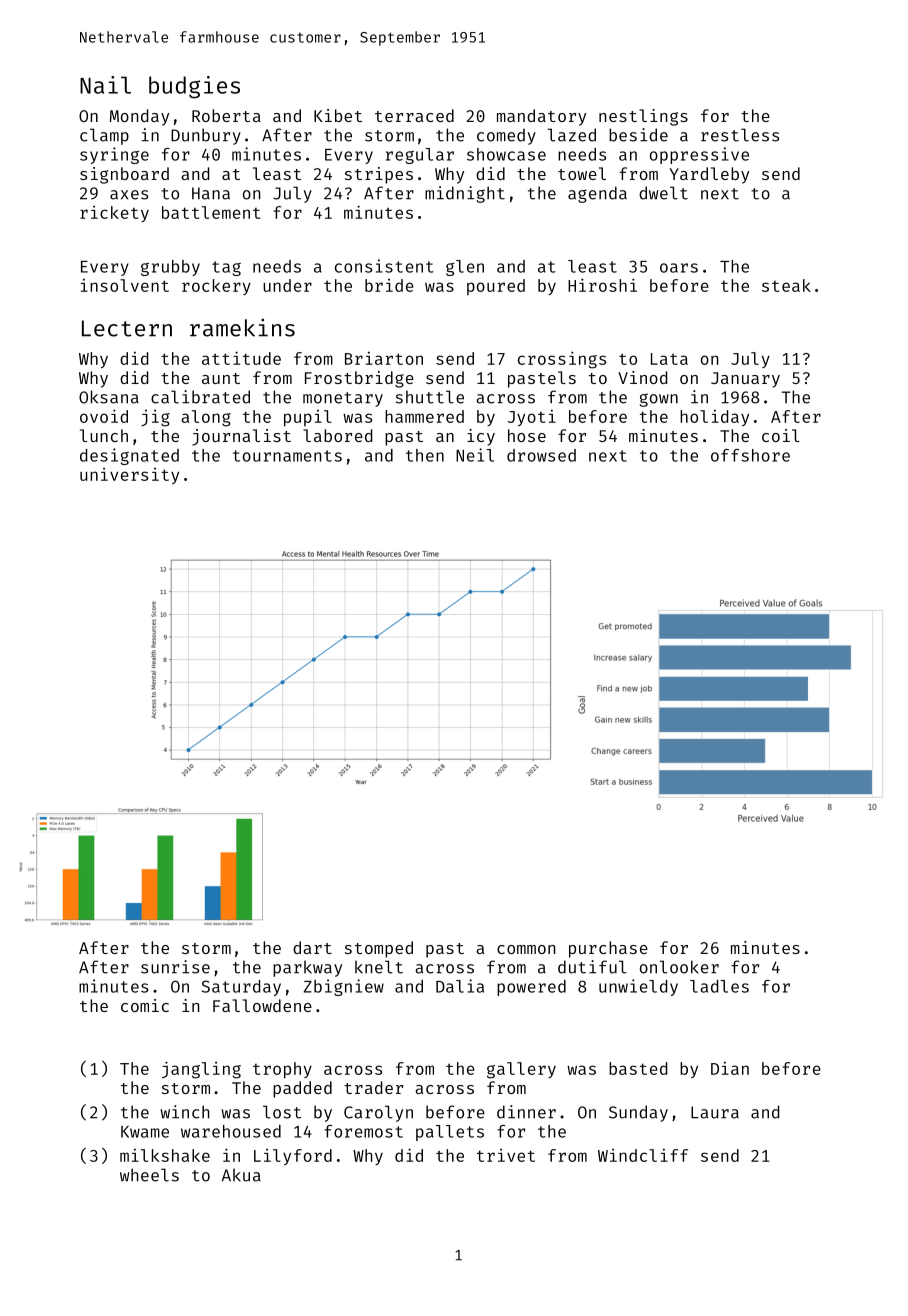 This page has height=1316, width=908. Describe the element at coordinates (389, 285) in the page. I see `bride` at that location.
